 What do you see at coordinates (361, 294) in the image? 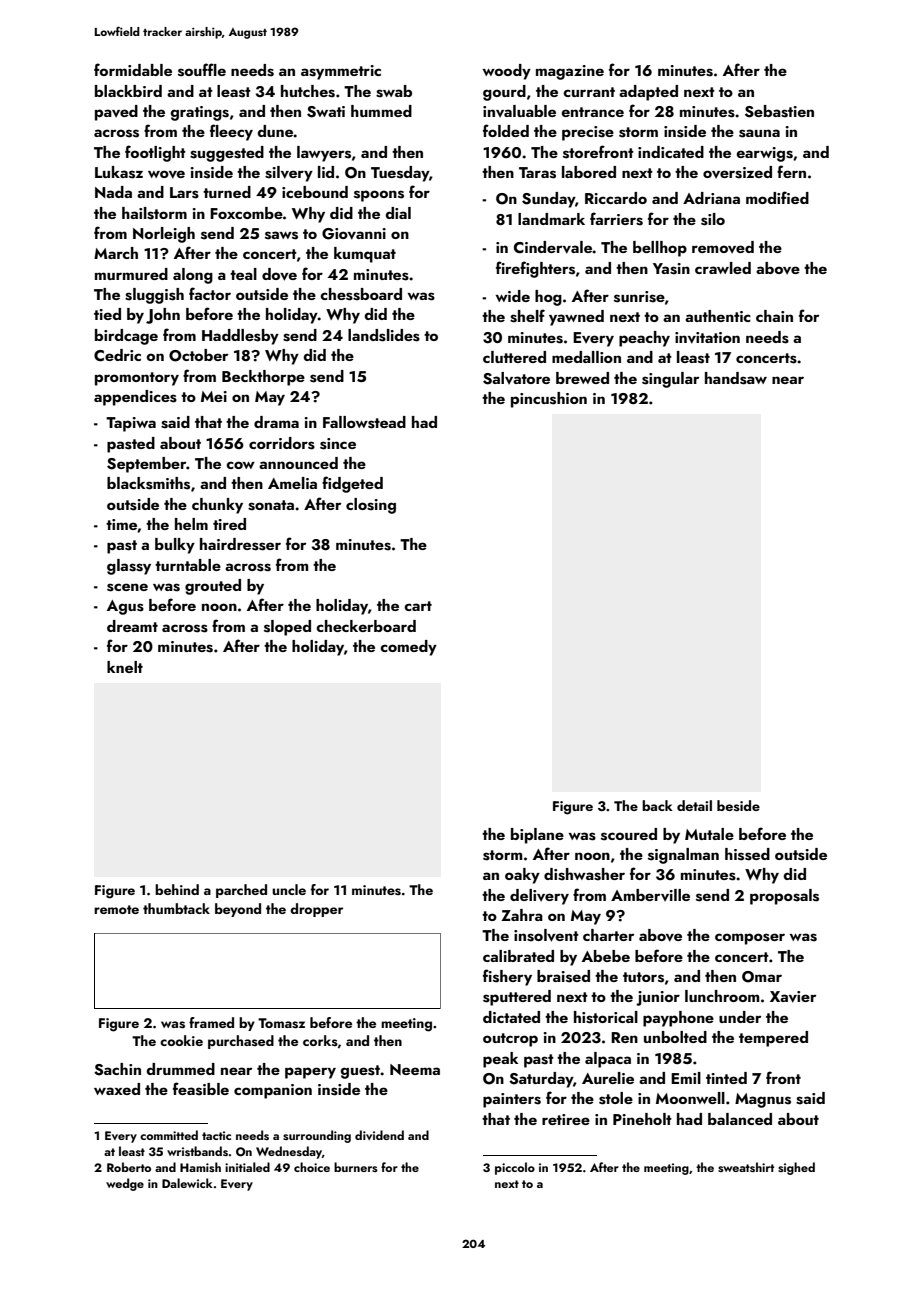
I see `chessboard` at bounding box center [361, 294].
